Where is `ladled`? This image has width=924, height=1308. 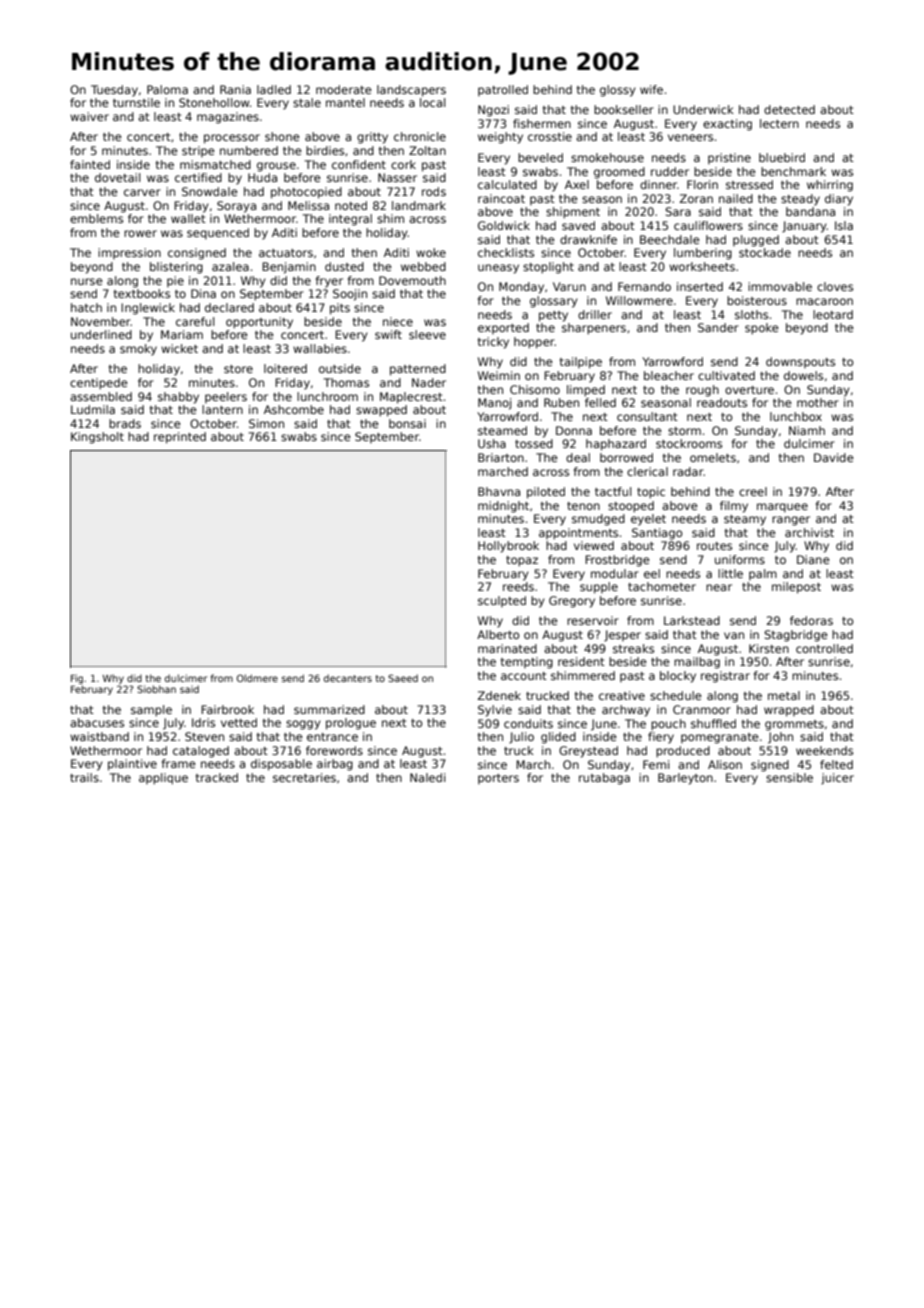
ladled is located at coordinates (274, 89).
